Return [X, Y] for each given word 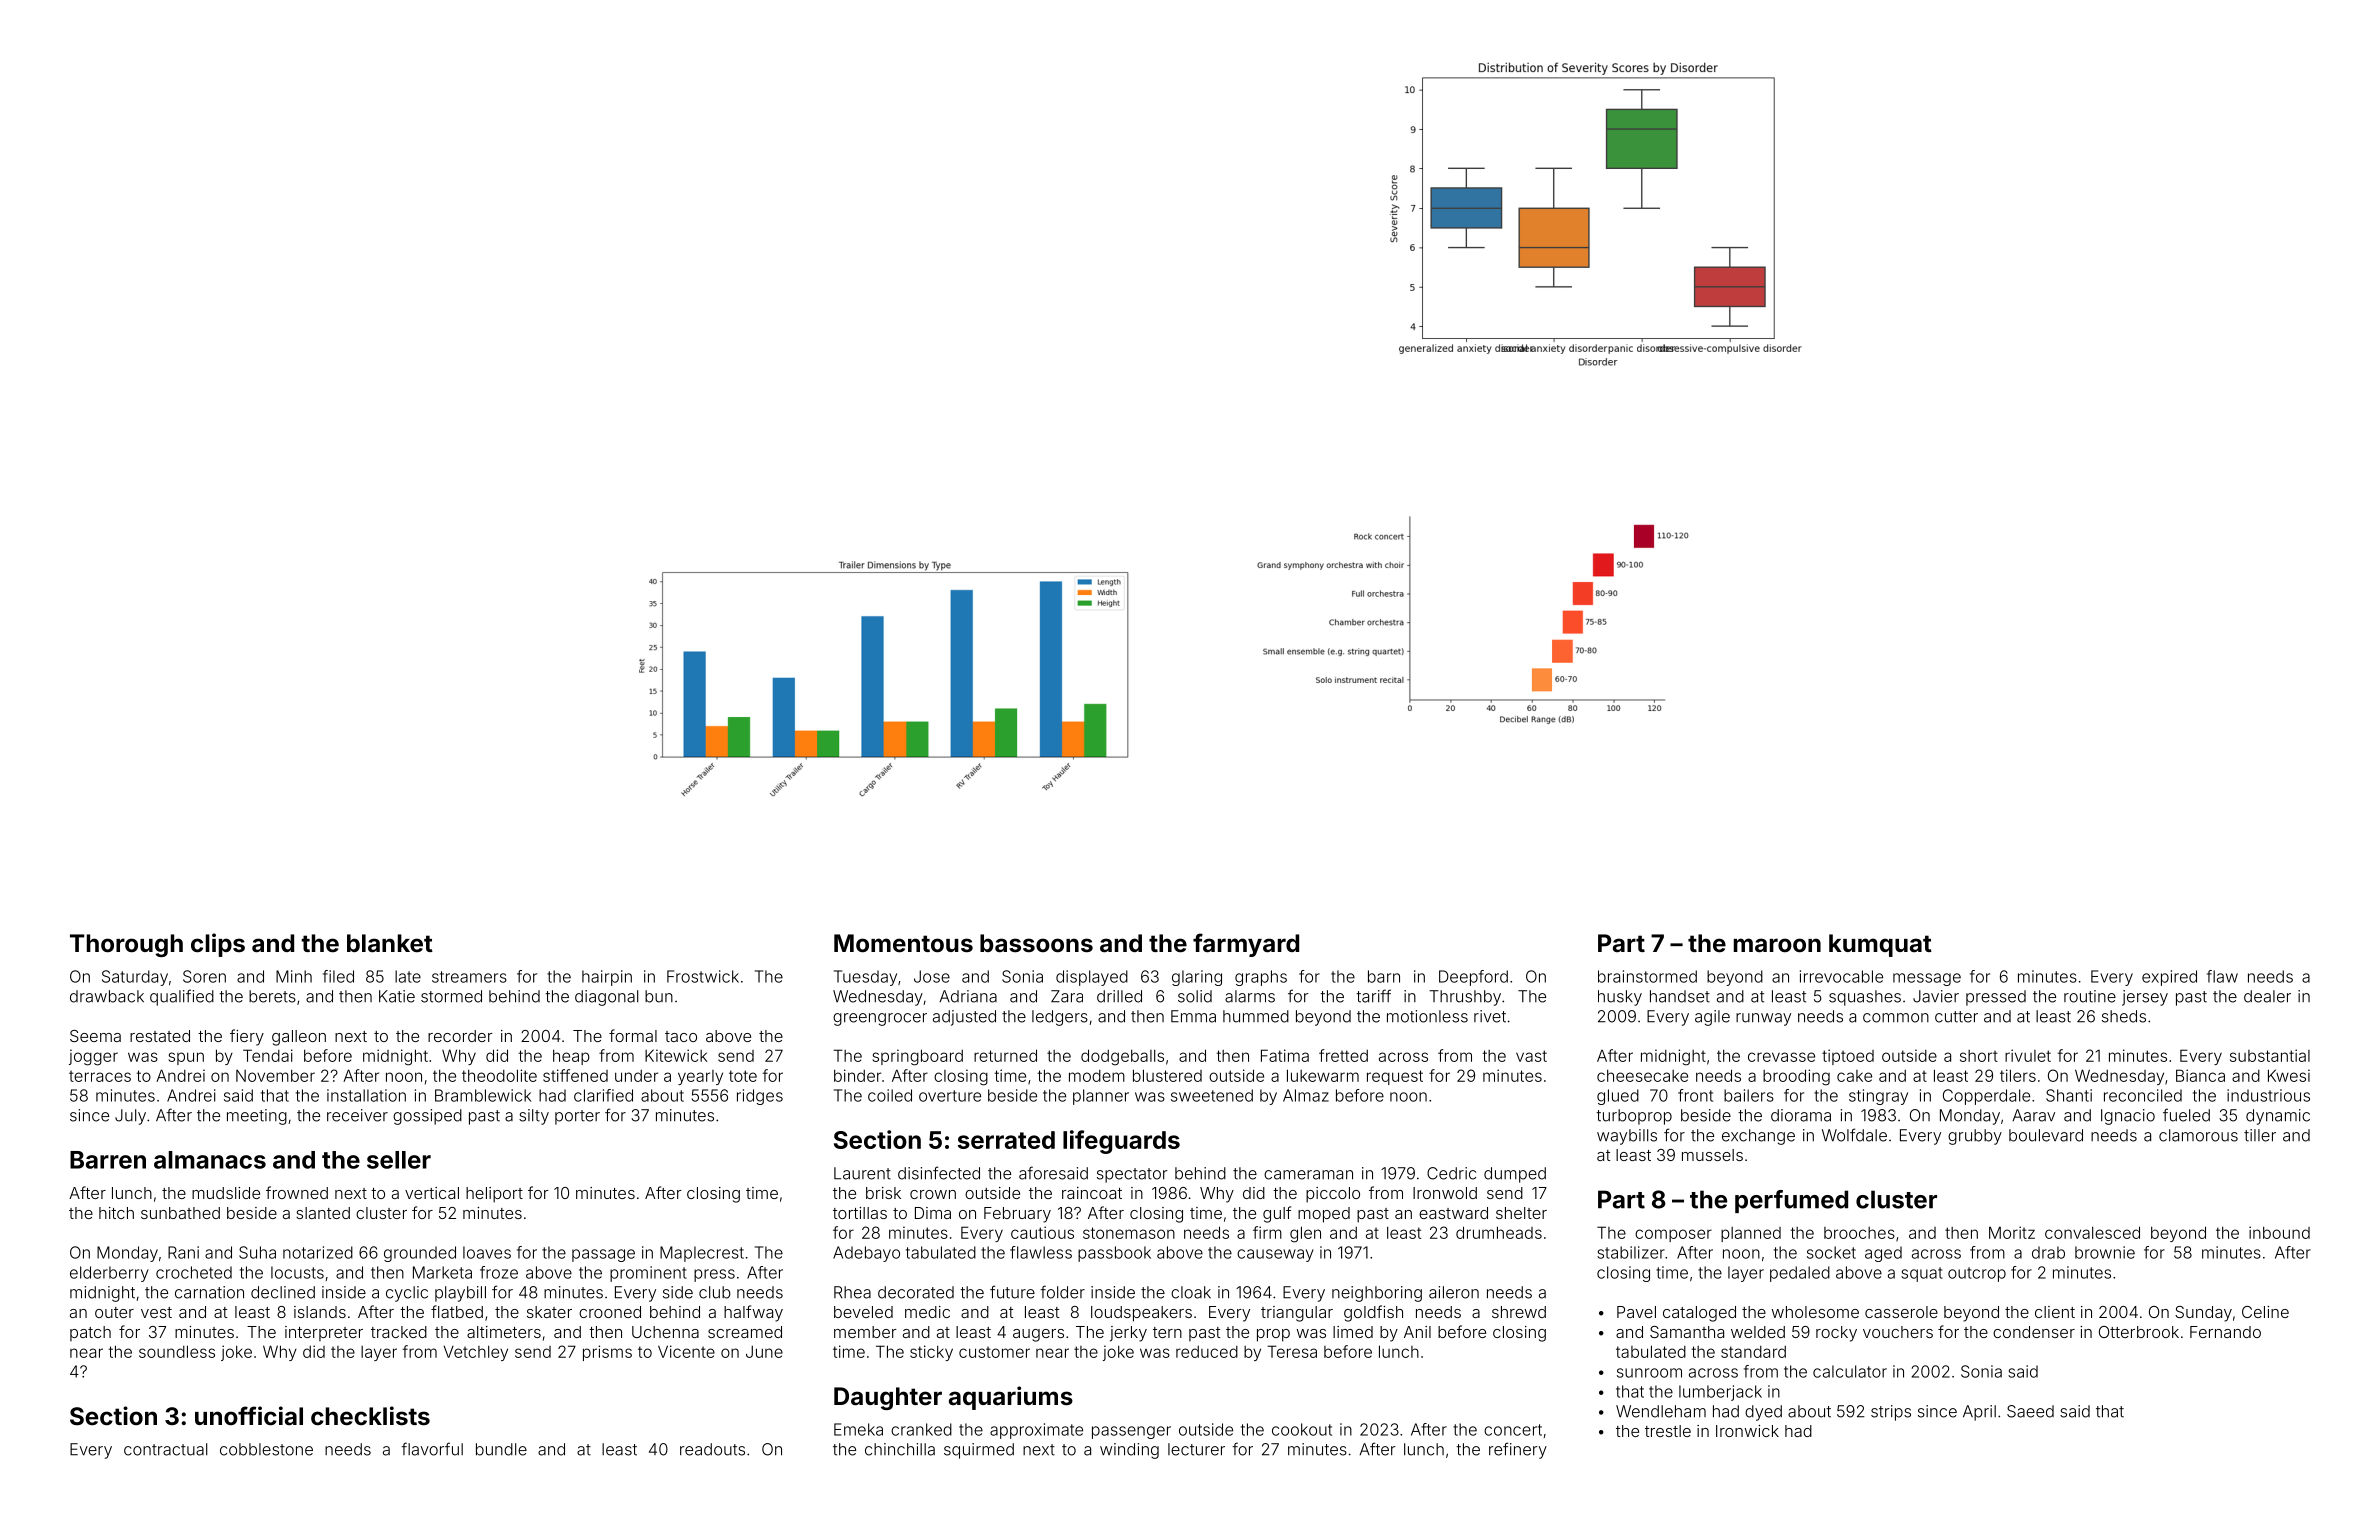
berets [272, 996]
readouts [712, 1449]
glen [1305, 1234]
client [2055, 1312]
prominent [648, 1274]
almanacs [210, 1160]
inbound [2279, 1232]
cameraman [1308, 1175]
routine [2090, 996]
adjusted [964, 1018]
